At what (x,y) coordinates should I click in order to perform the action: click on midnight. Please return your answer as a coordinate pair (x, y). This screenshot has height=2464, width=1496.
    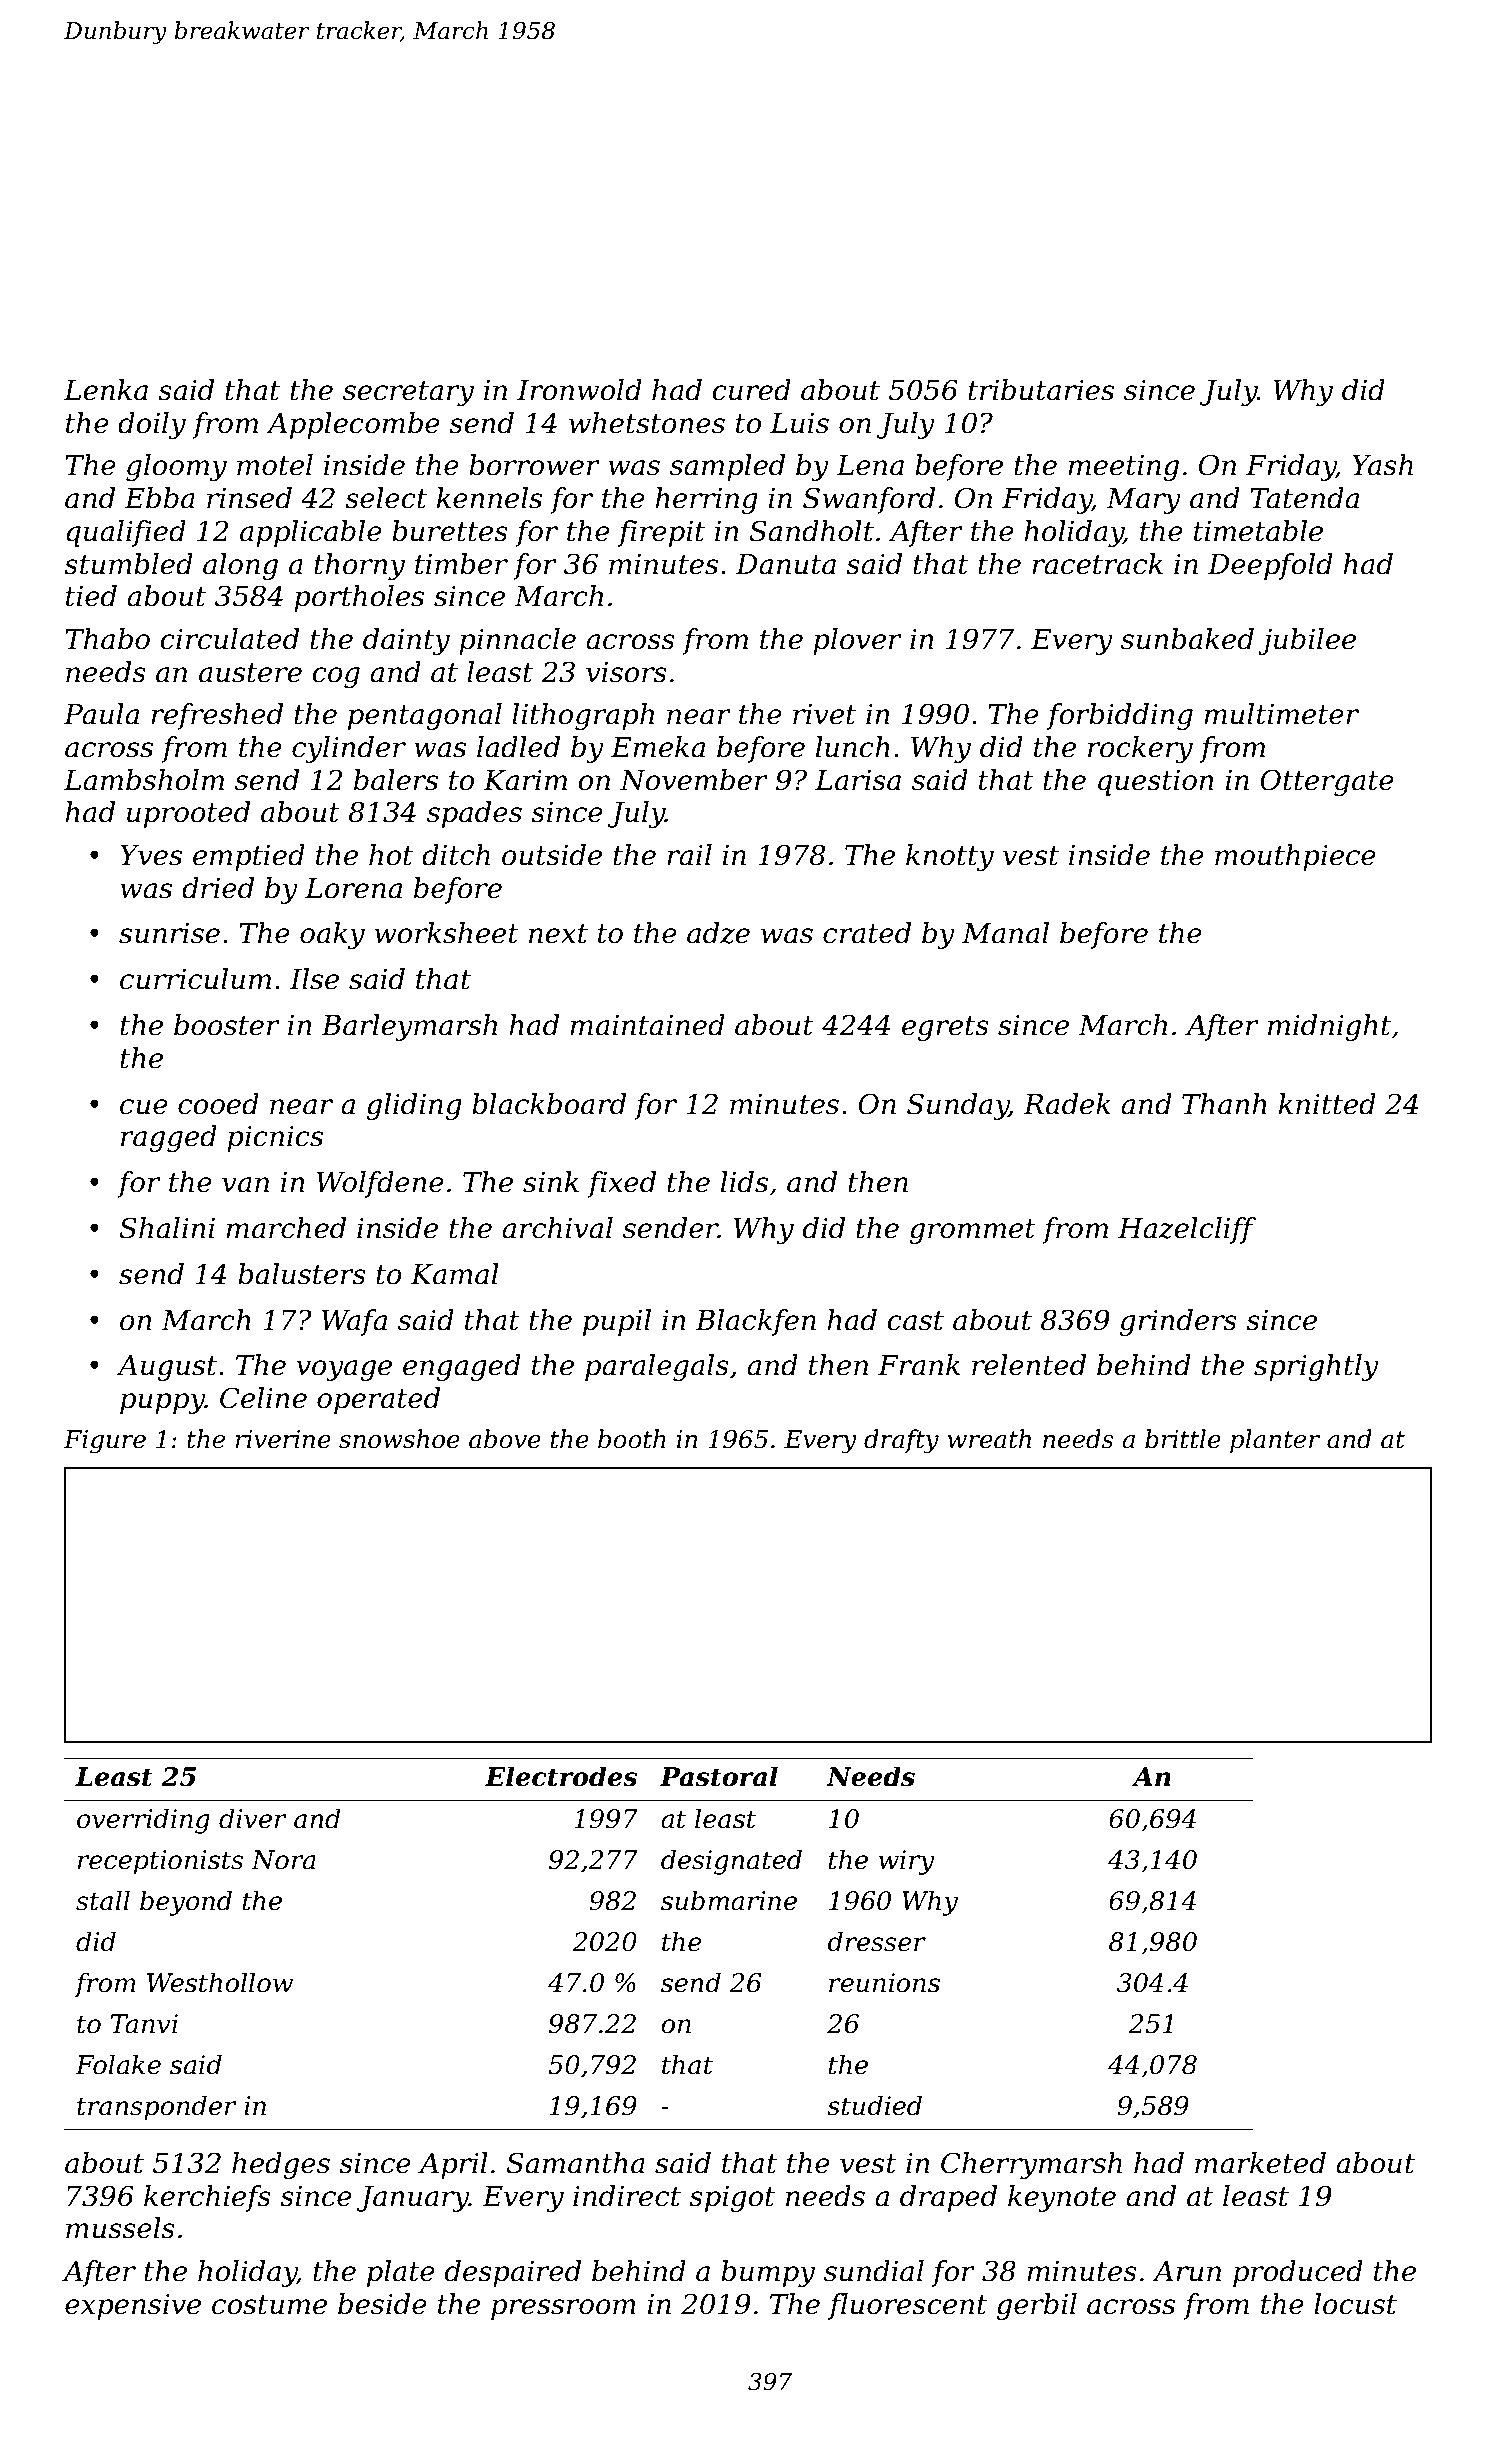
    Looking at the image, I should click on (1329, 1027).
